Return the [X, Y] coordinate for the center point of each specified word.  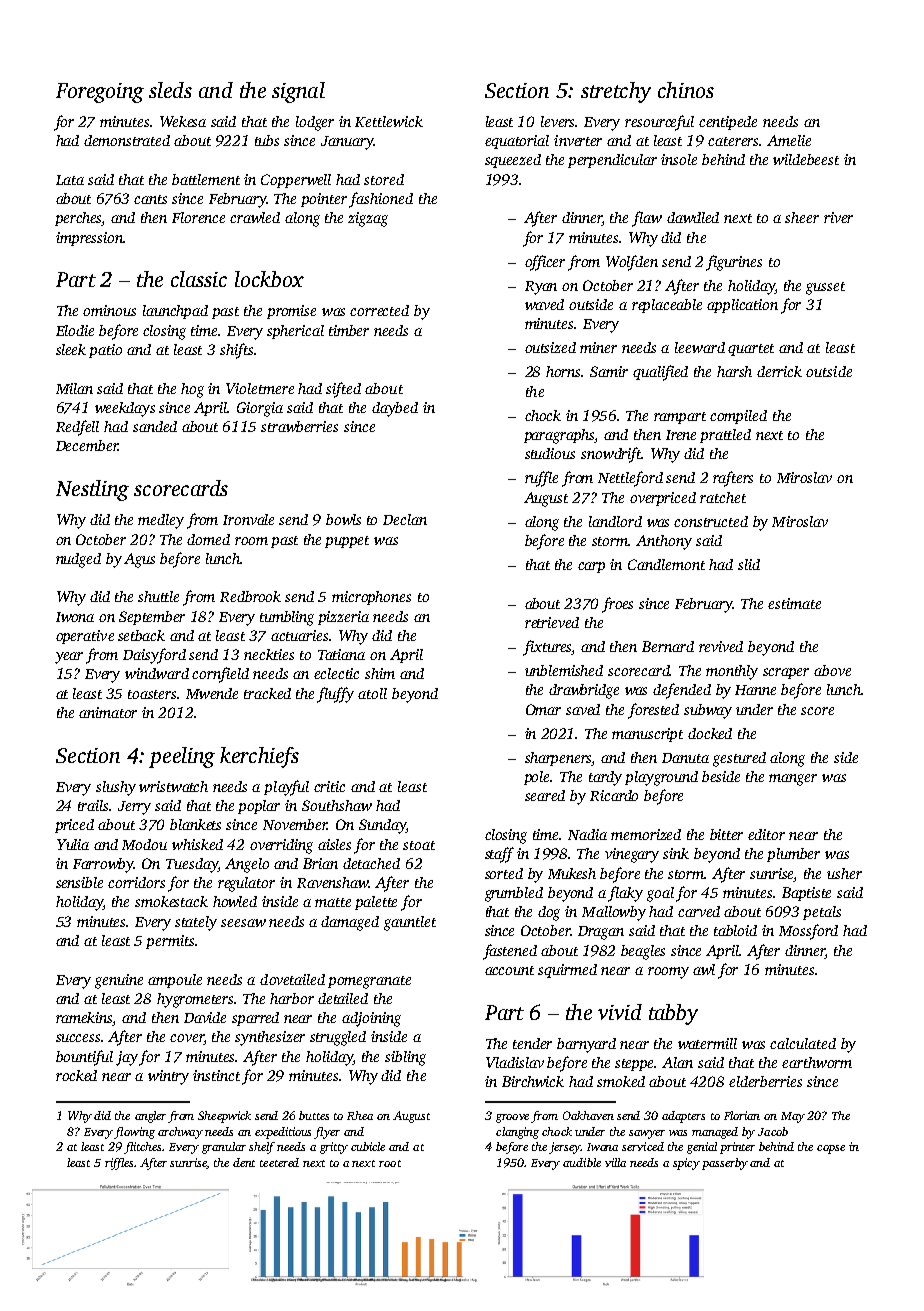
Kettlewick [389, 121]
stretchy [616, 92]
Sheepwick [224, 1117]
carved [699, 911]
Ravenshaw [333, 882]
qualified [660, 373]
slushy [116, 788]
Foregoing [100, 93]
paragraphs [560, 436]
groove [512, 1118]
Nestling [92, 490]
